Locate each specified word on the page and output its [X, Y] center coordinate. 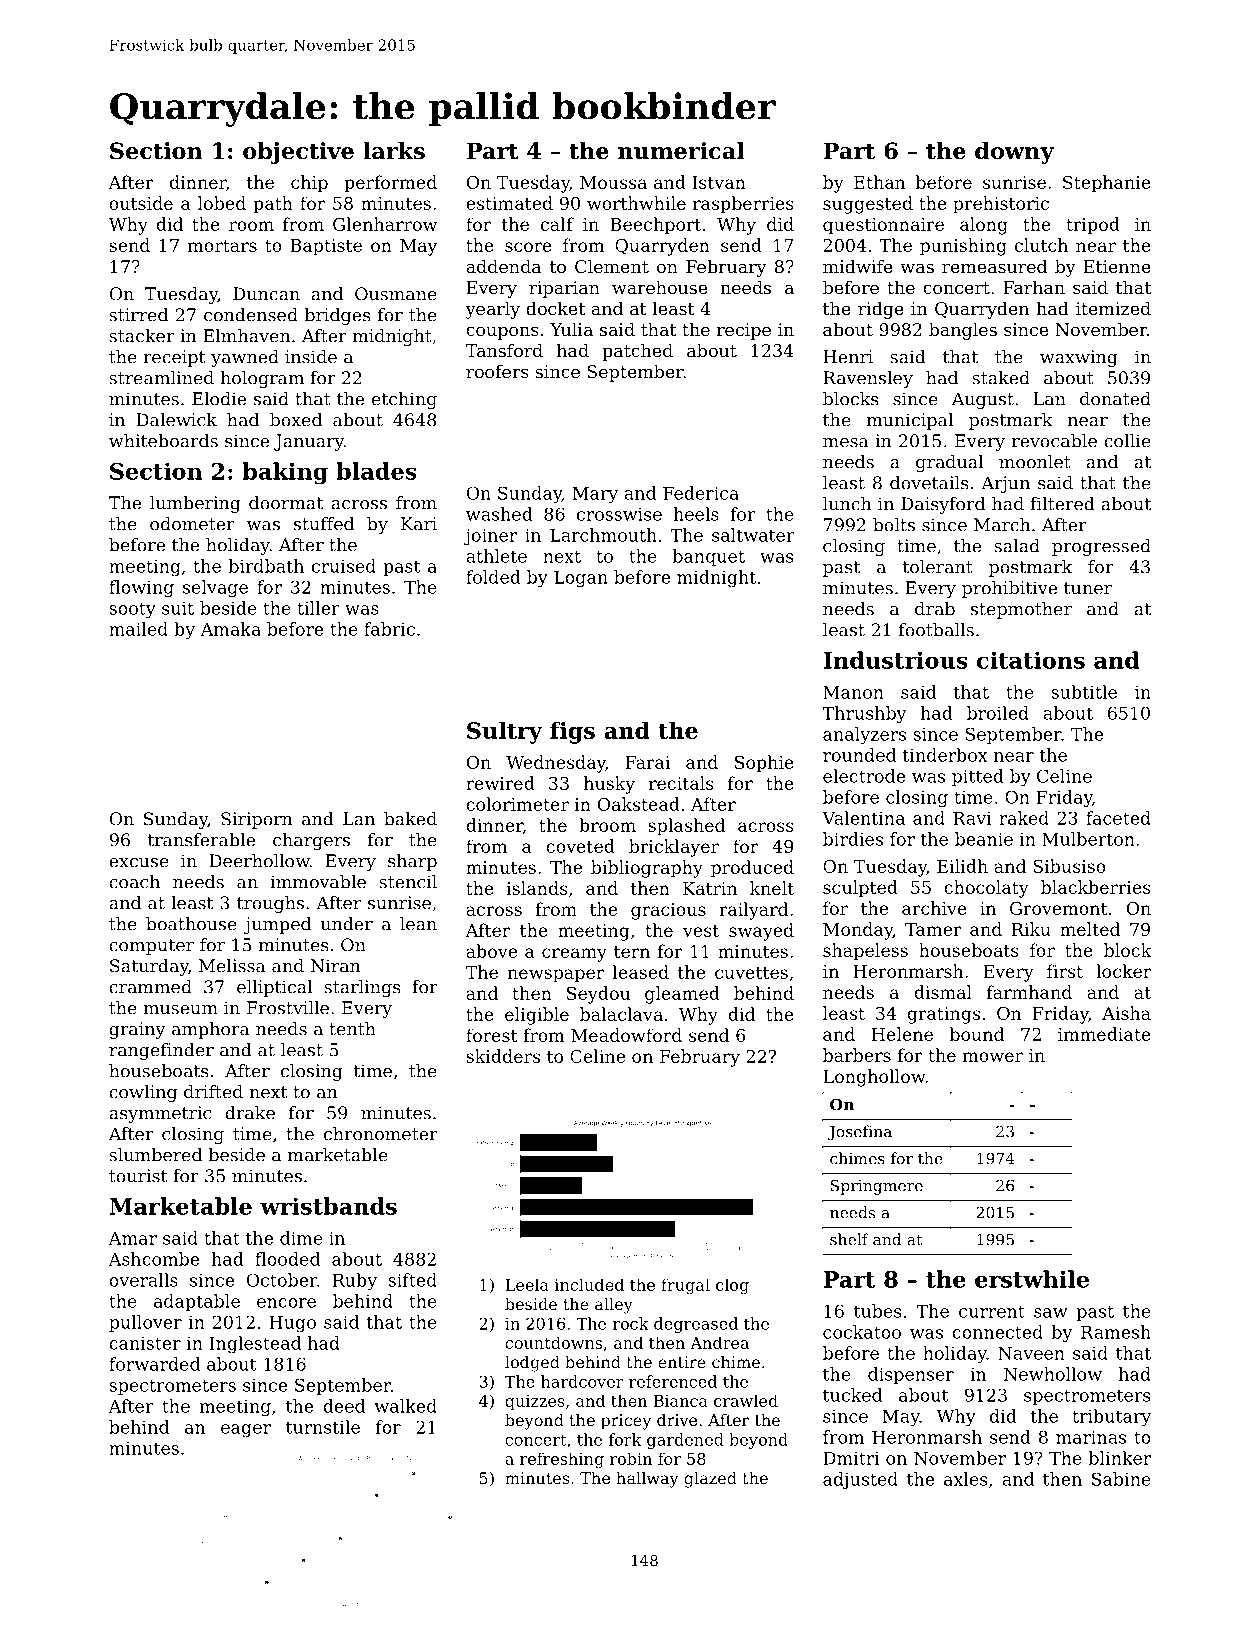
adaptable [197, 1302]
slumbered [155, 1155]
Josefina [860, 1133]
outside [141, 203]
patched [637, 352]
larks [394, 151]
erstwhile [1032, 1279]
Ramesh [1116, 1332]
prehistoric [1001, 205]
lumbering [195, 504]
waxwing [1079, 358]
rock [631, 1323]
